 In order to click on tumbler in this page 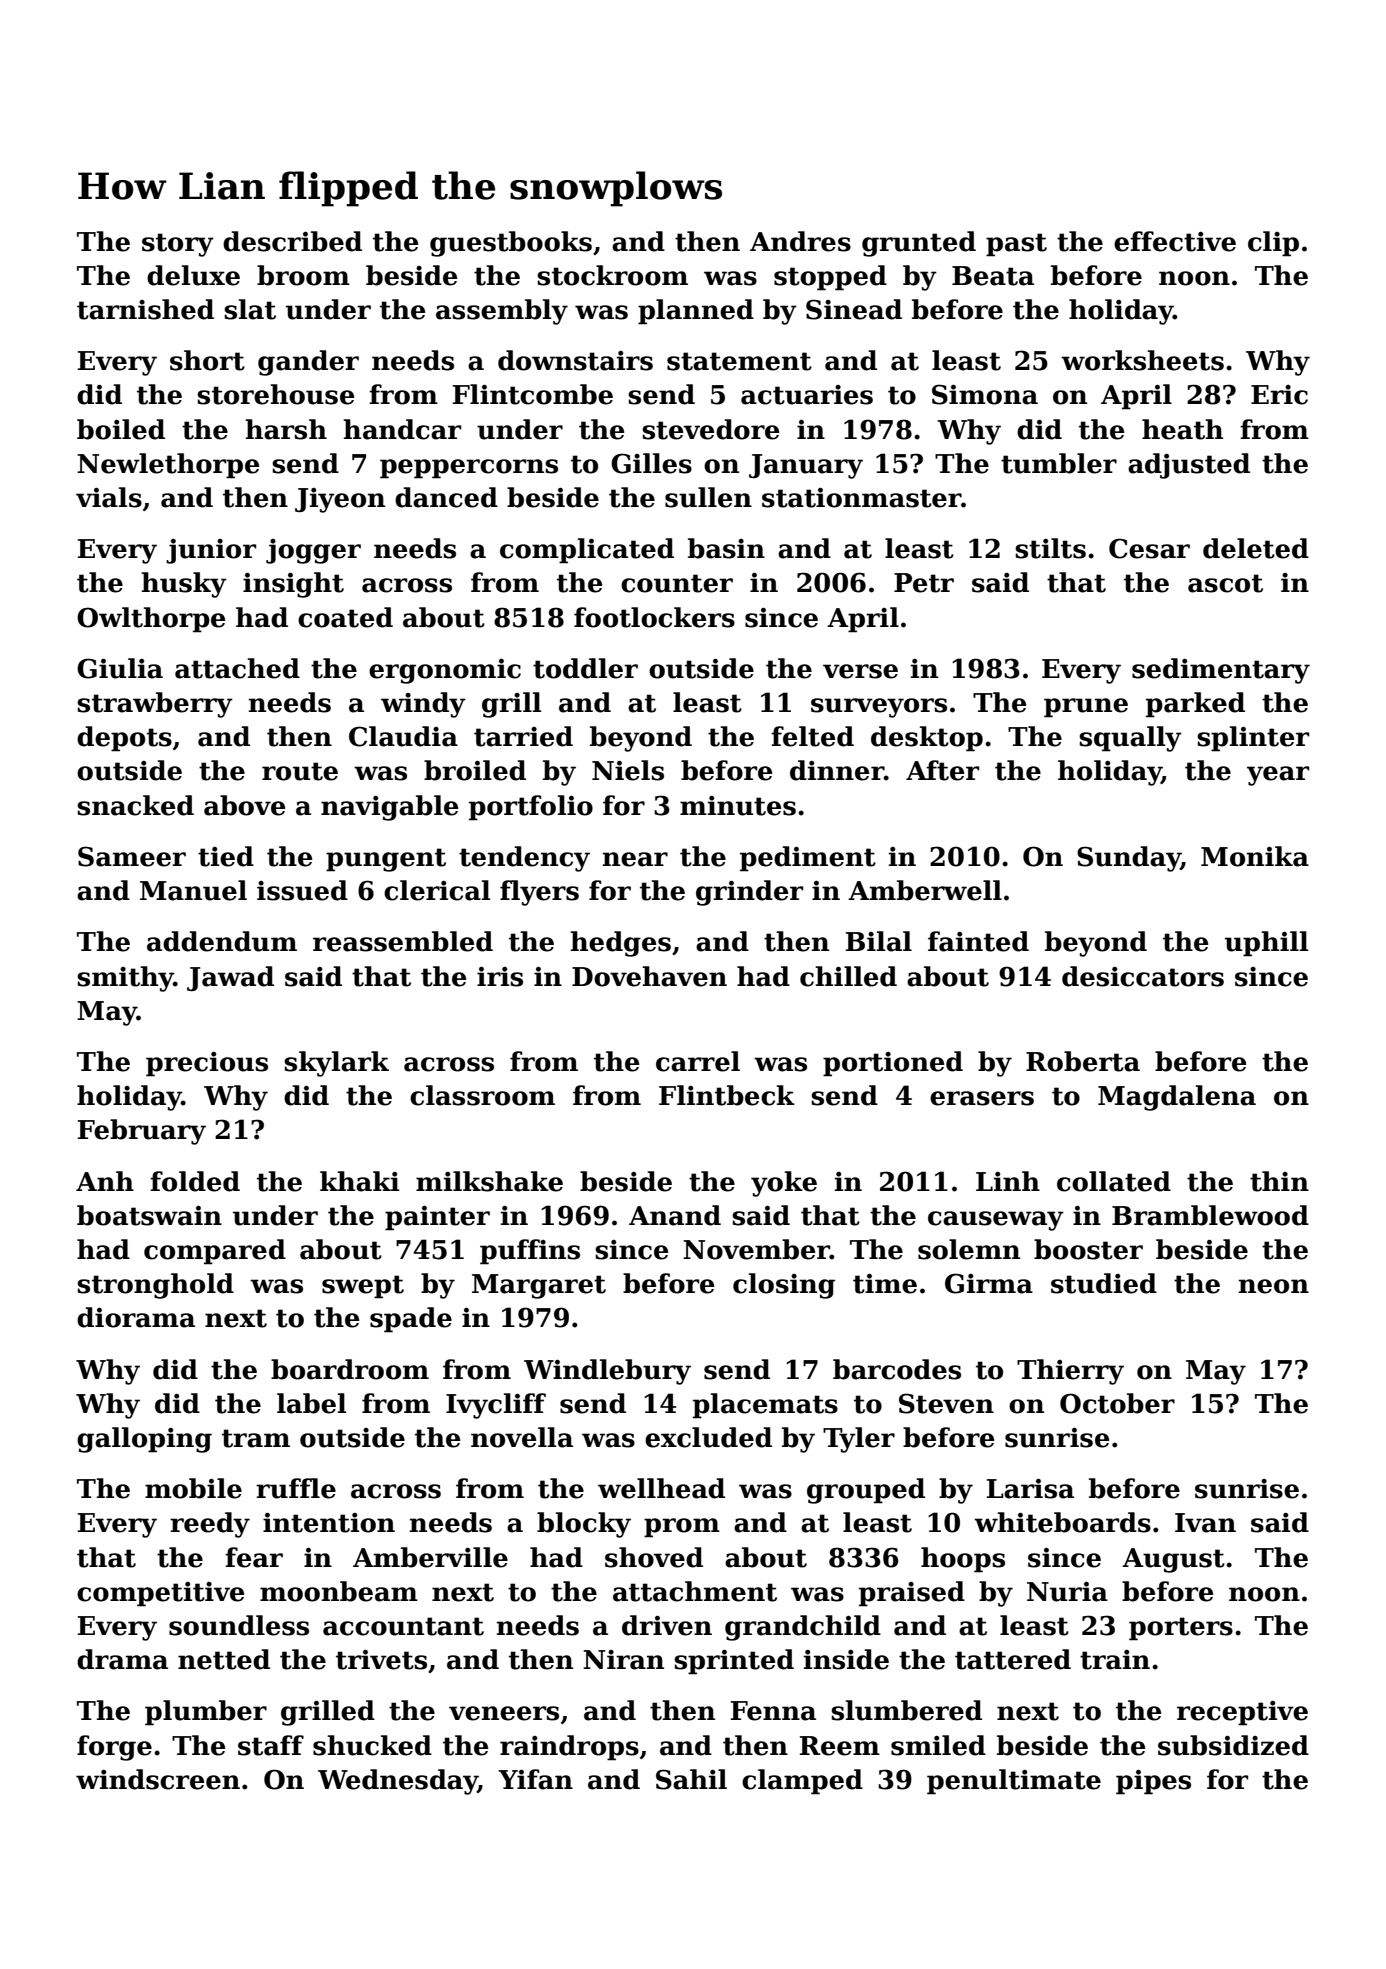, I will do `click(1059, 463)`.
